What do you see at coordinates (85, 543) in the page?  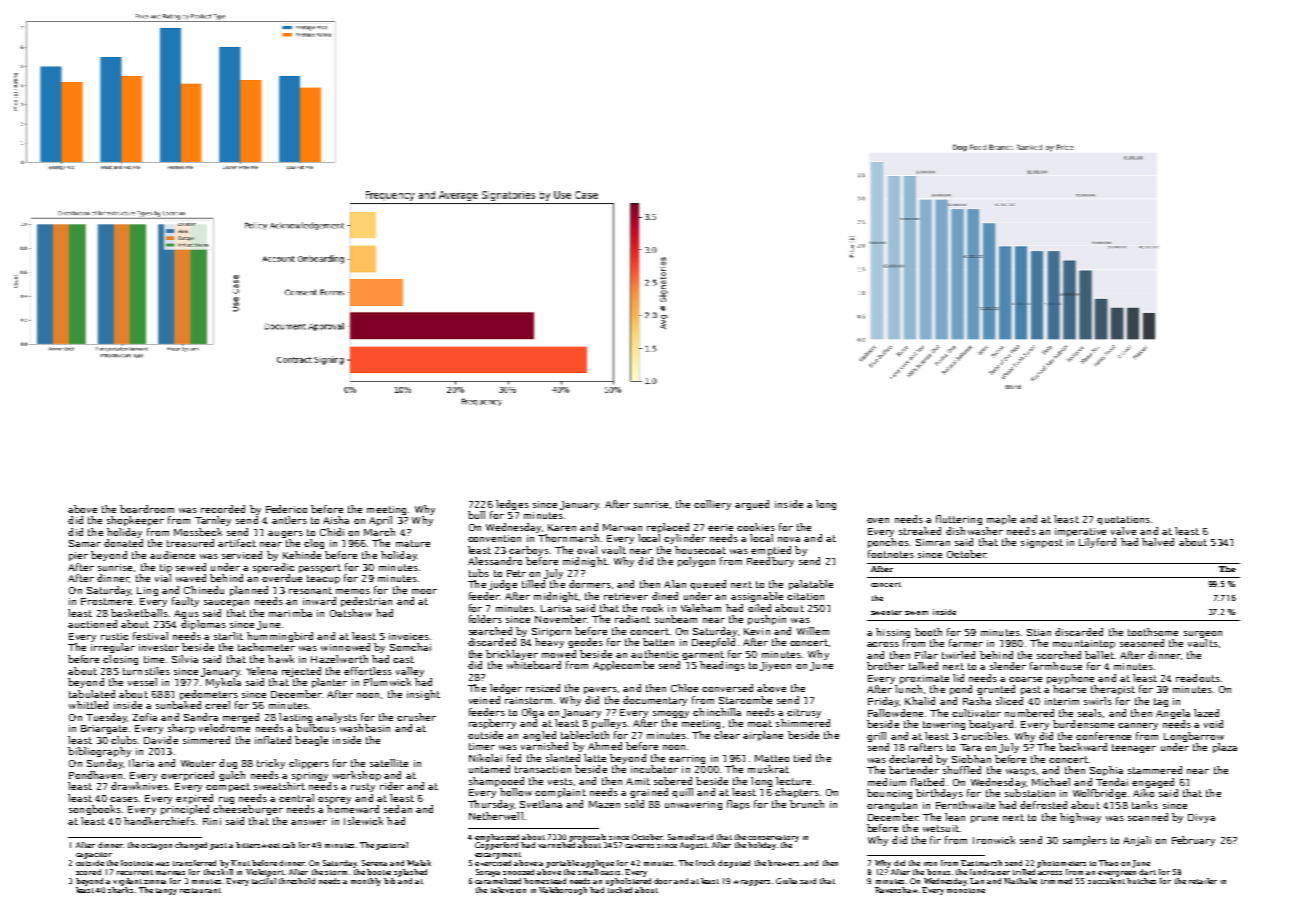 I see `Samar` at bounding box center [85, 543].
